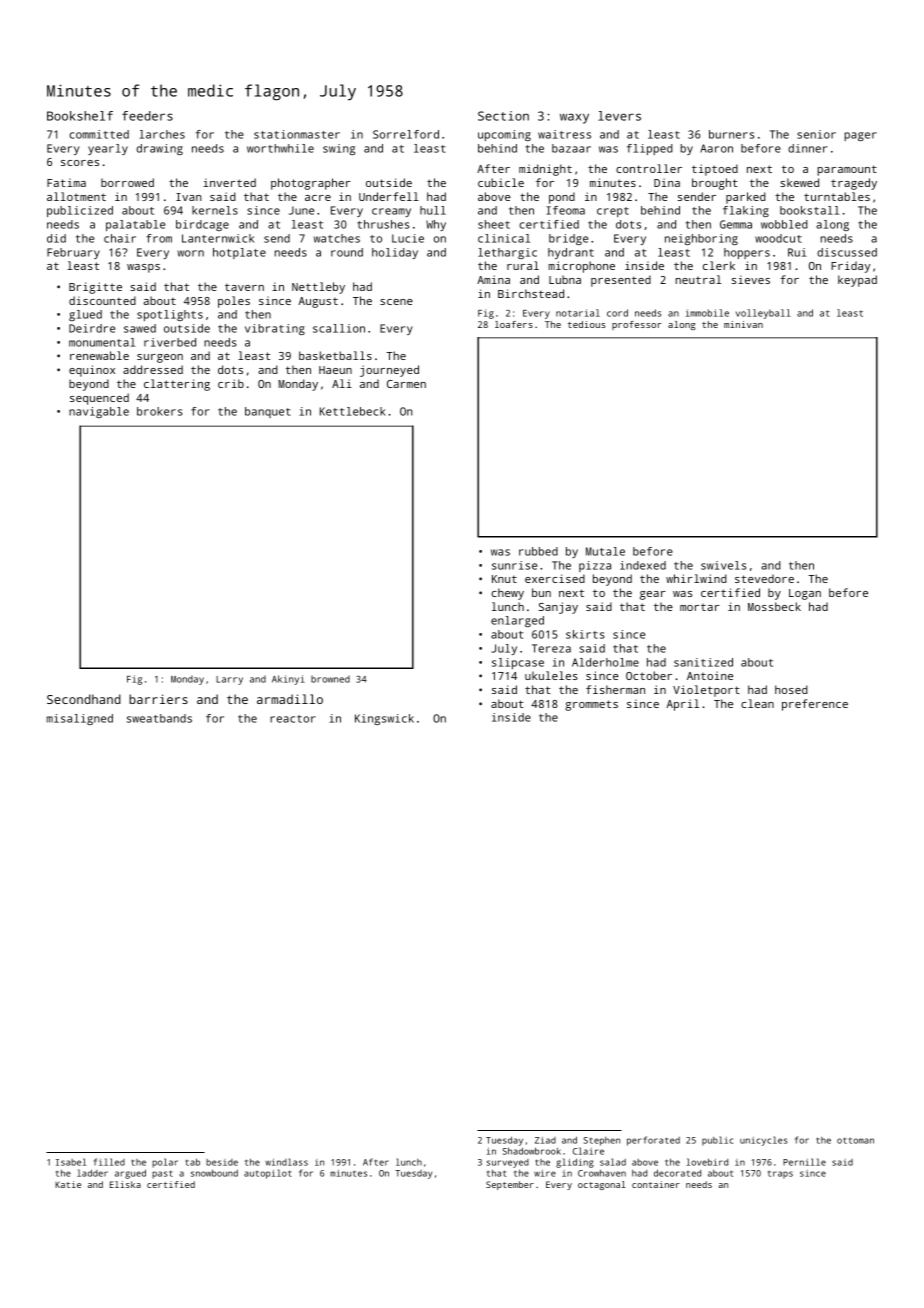  What do you see at coordinates (384, 719) in the screenshot?
I see `Kingswick` at bounding box center [384, 719].
